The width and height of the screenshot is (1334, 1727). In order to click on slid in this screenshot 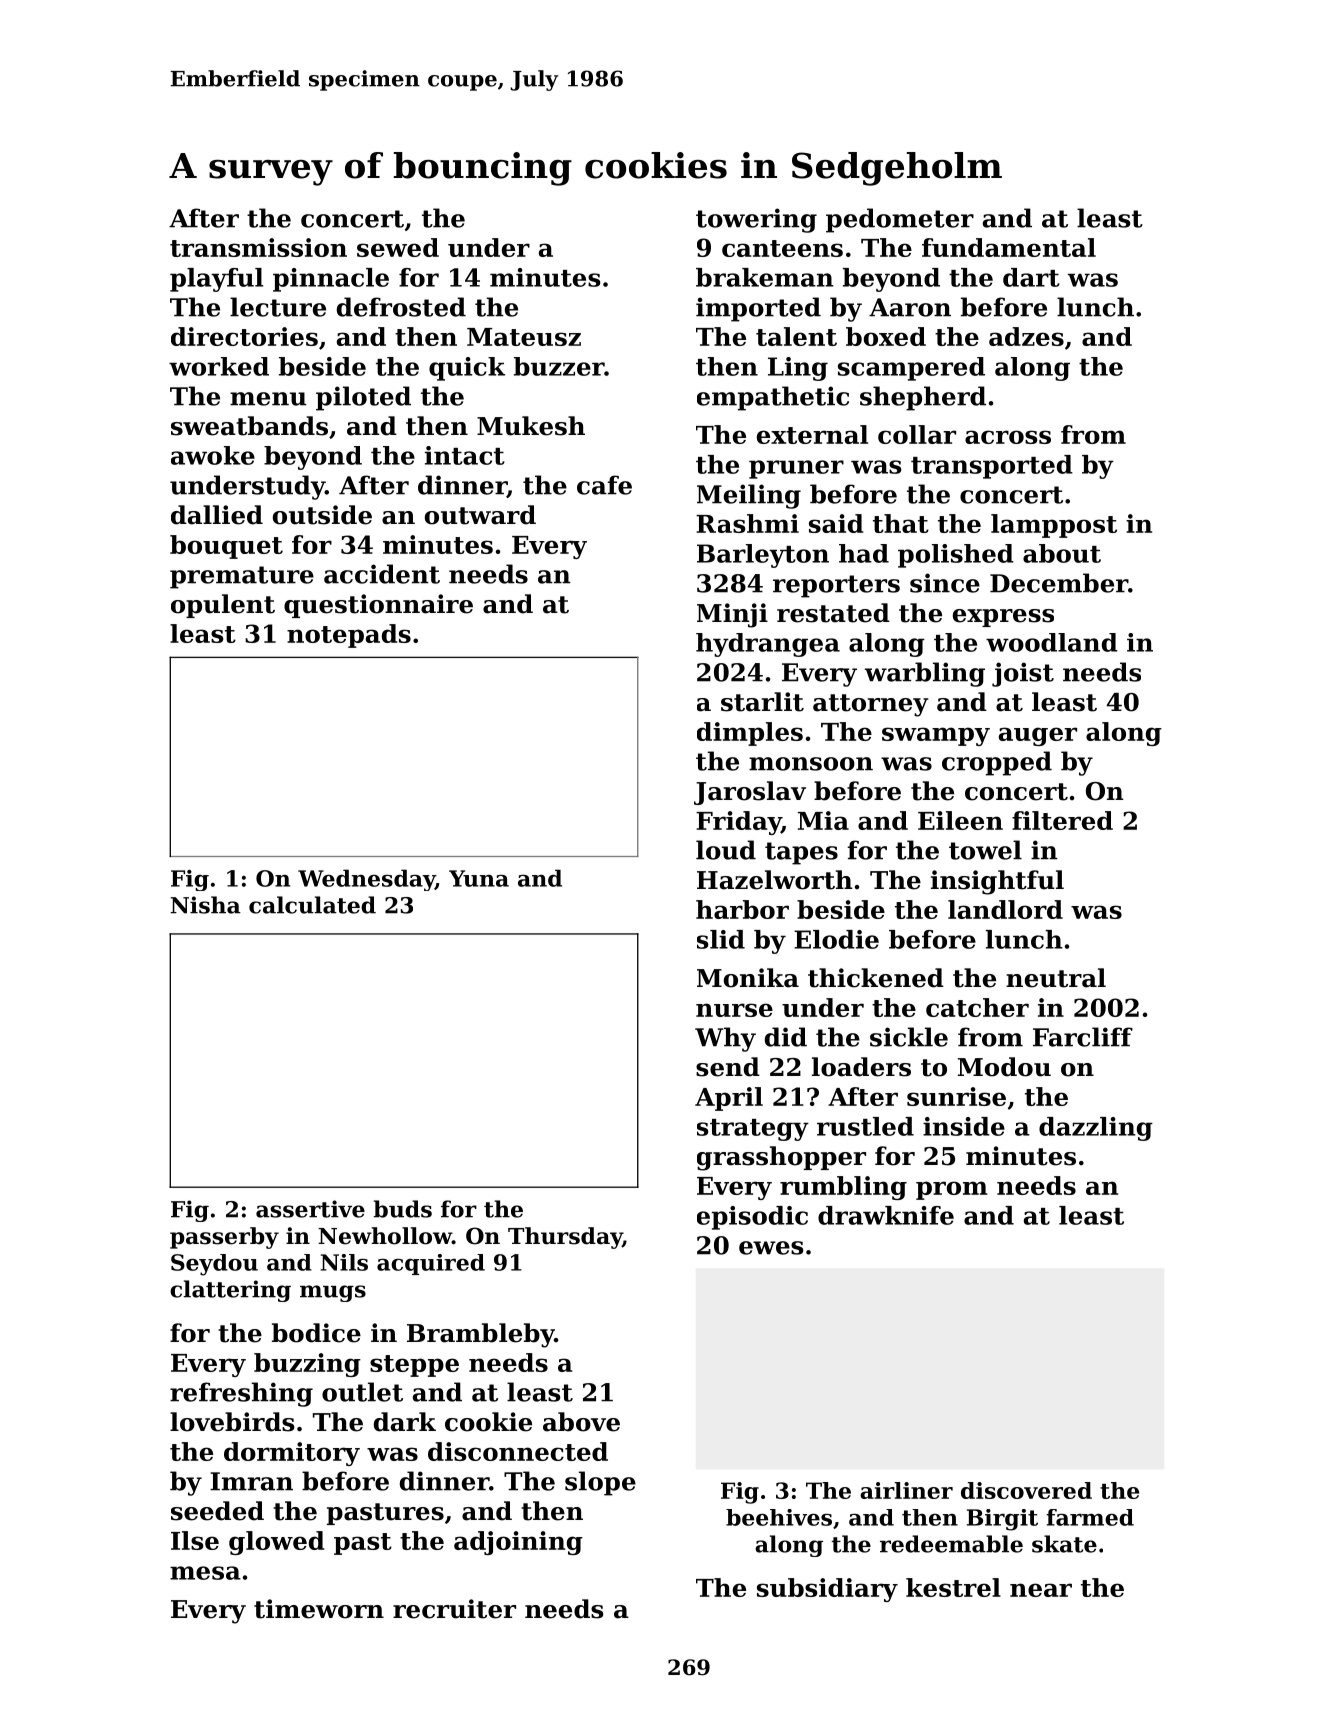, I will do `click(721, 939)`.
